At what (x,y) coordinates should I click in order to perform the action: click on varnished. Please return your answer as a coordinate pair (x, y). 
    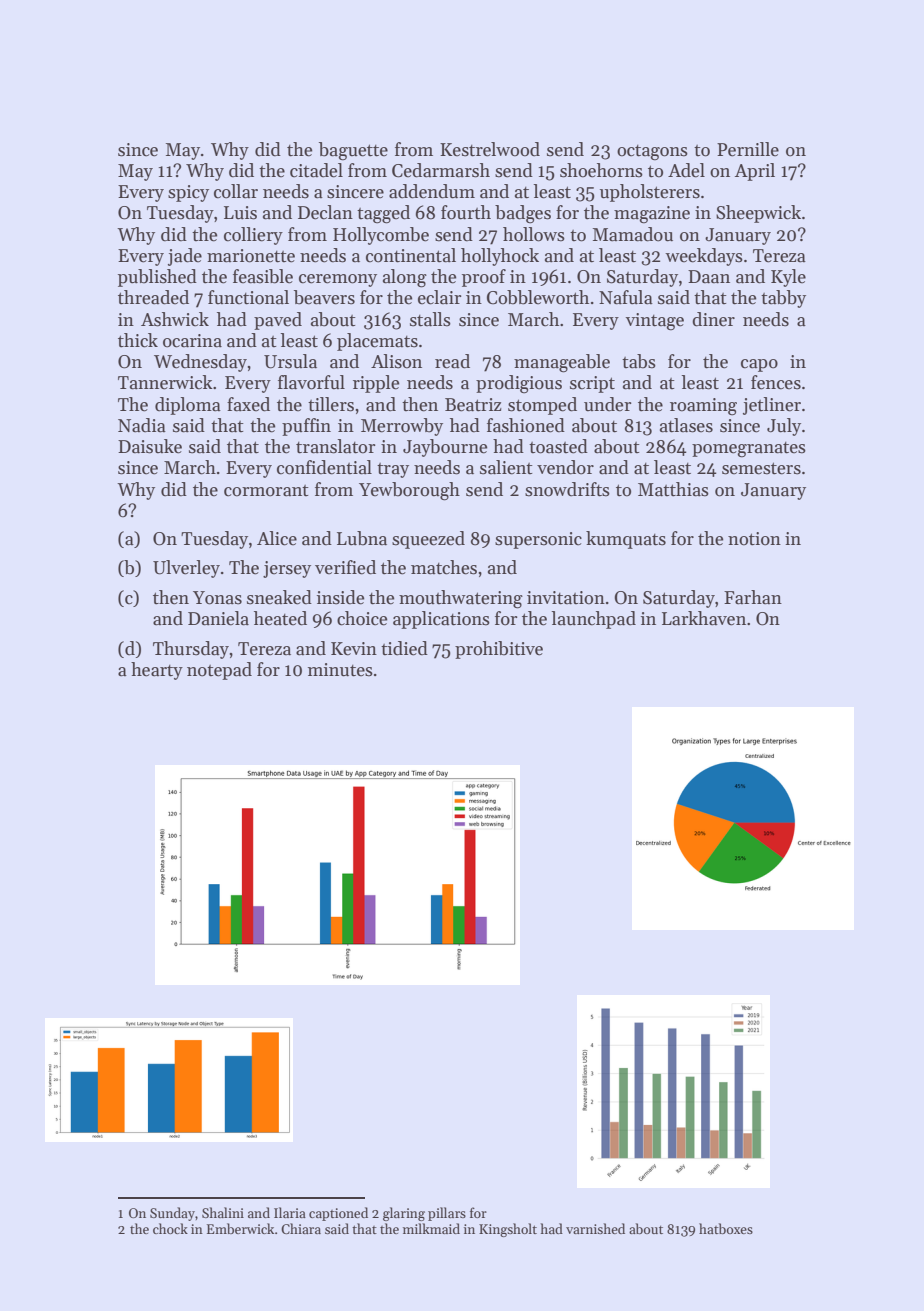
    Looking at the image, I should click on (595, 1228).
